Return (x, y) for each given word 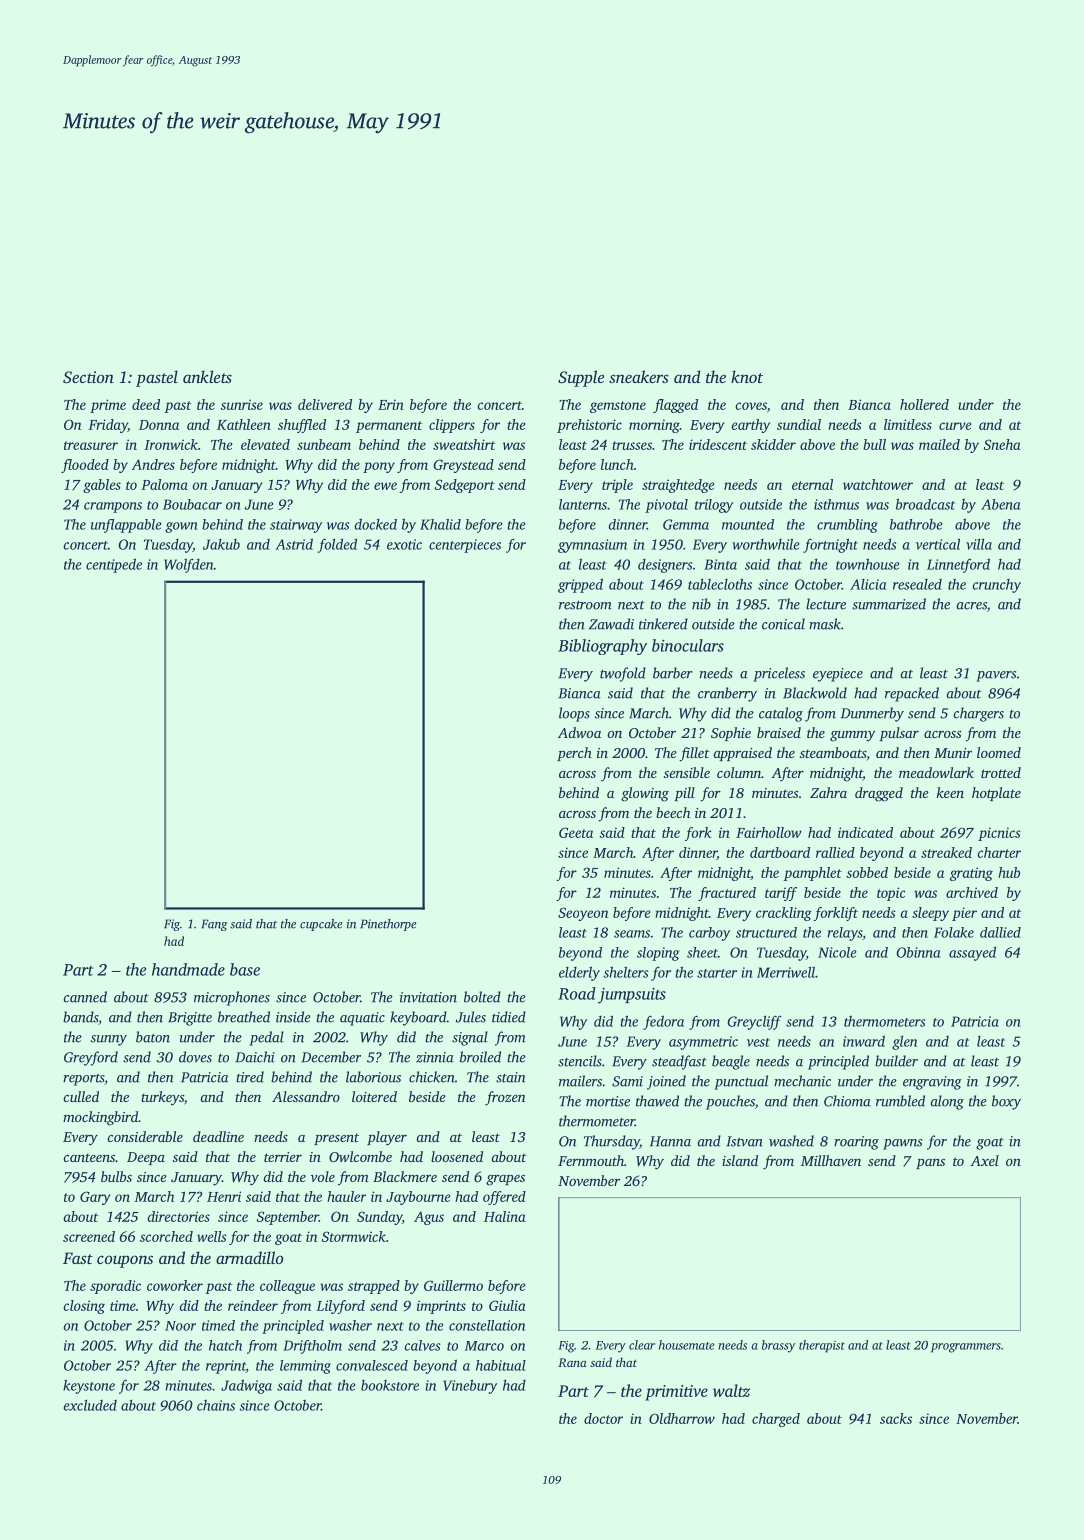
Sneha (1002, 444)
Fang (214, 925)
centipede (114, 565)
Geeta (576, 832)
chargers (978, 714)
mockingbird (100, 1118)
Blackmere (405, 1176)
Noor (180, 1326)
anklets (207, 376)
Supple (581, 378)
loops (574, 714)
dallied (1000, 932)
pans (930, 1164)
